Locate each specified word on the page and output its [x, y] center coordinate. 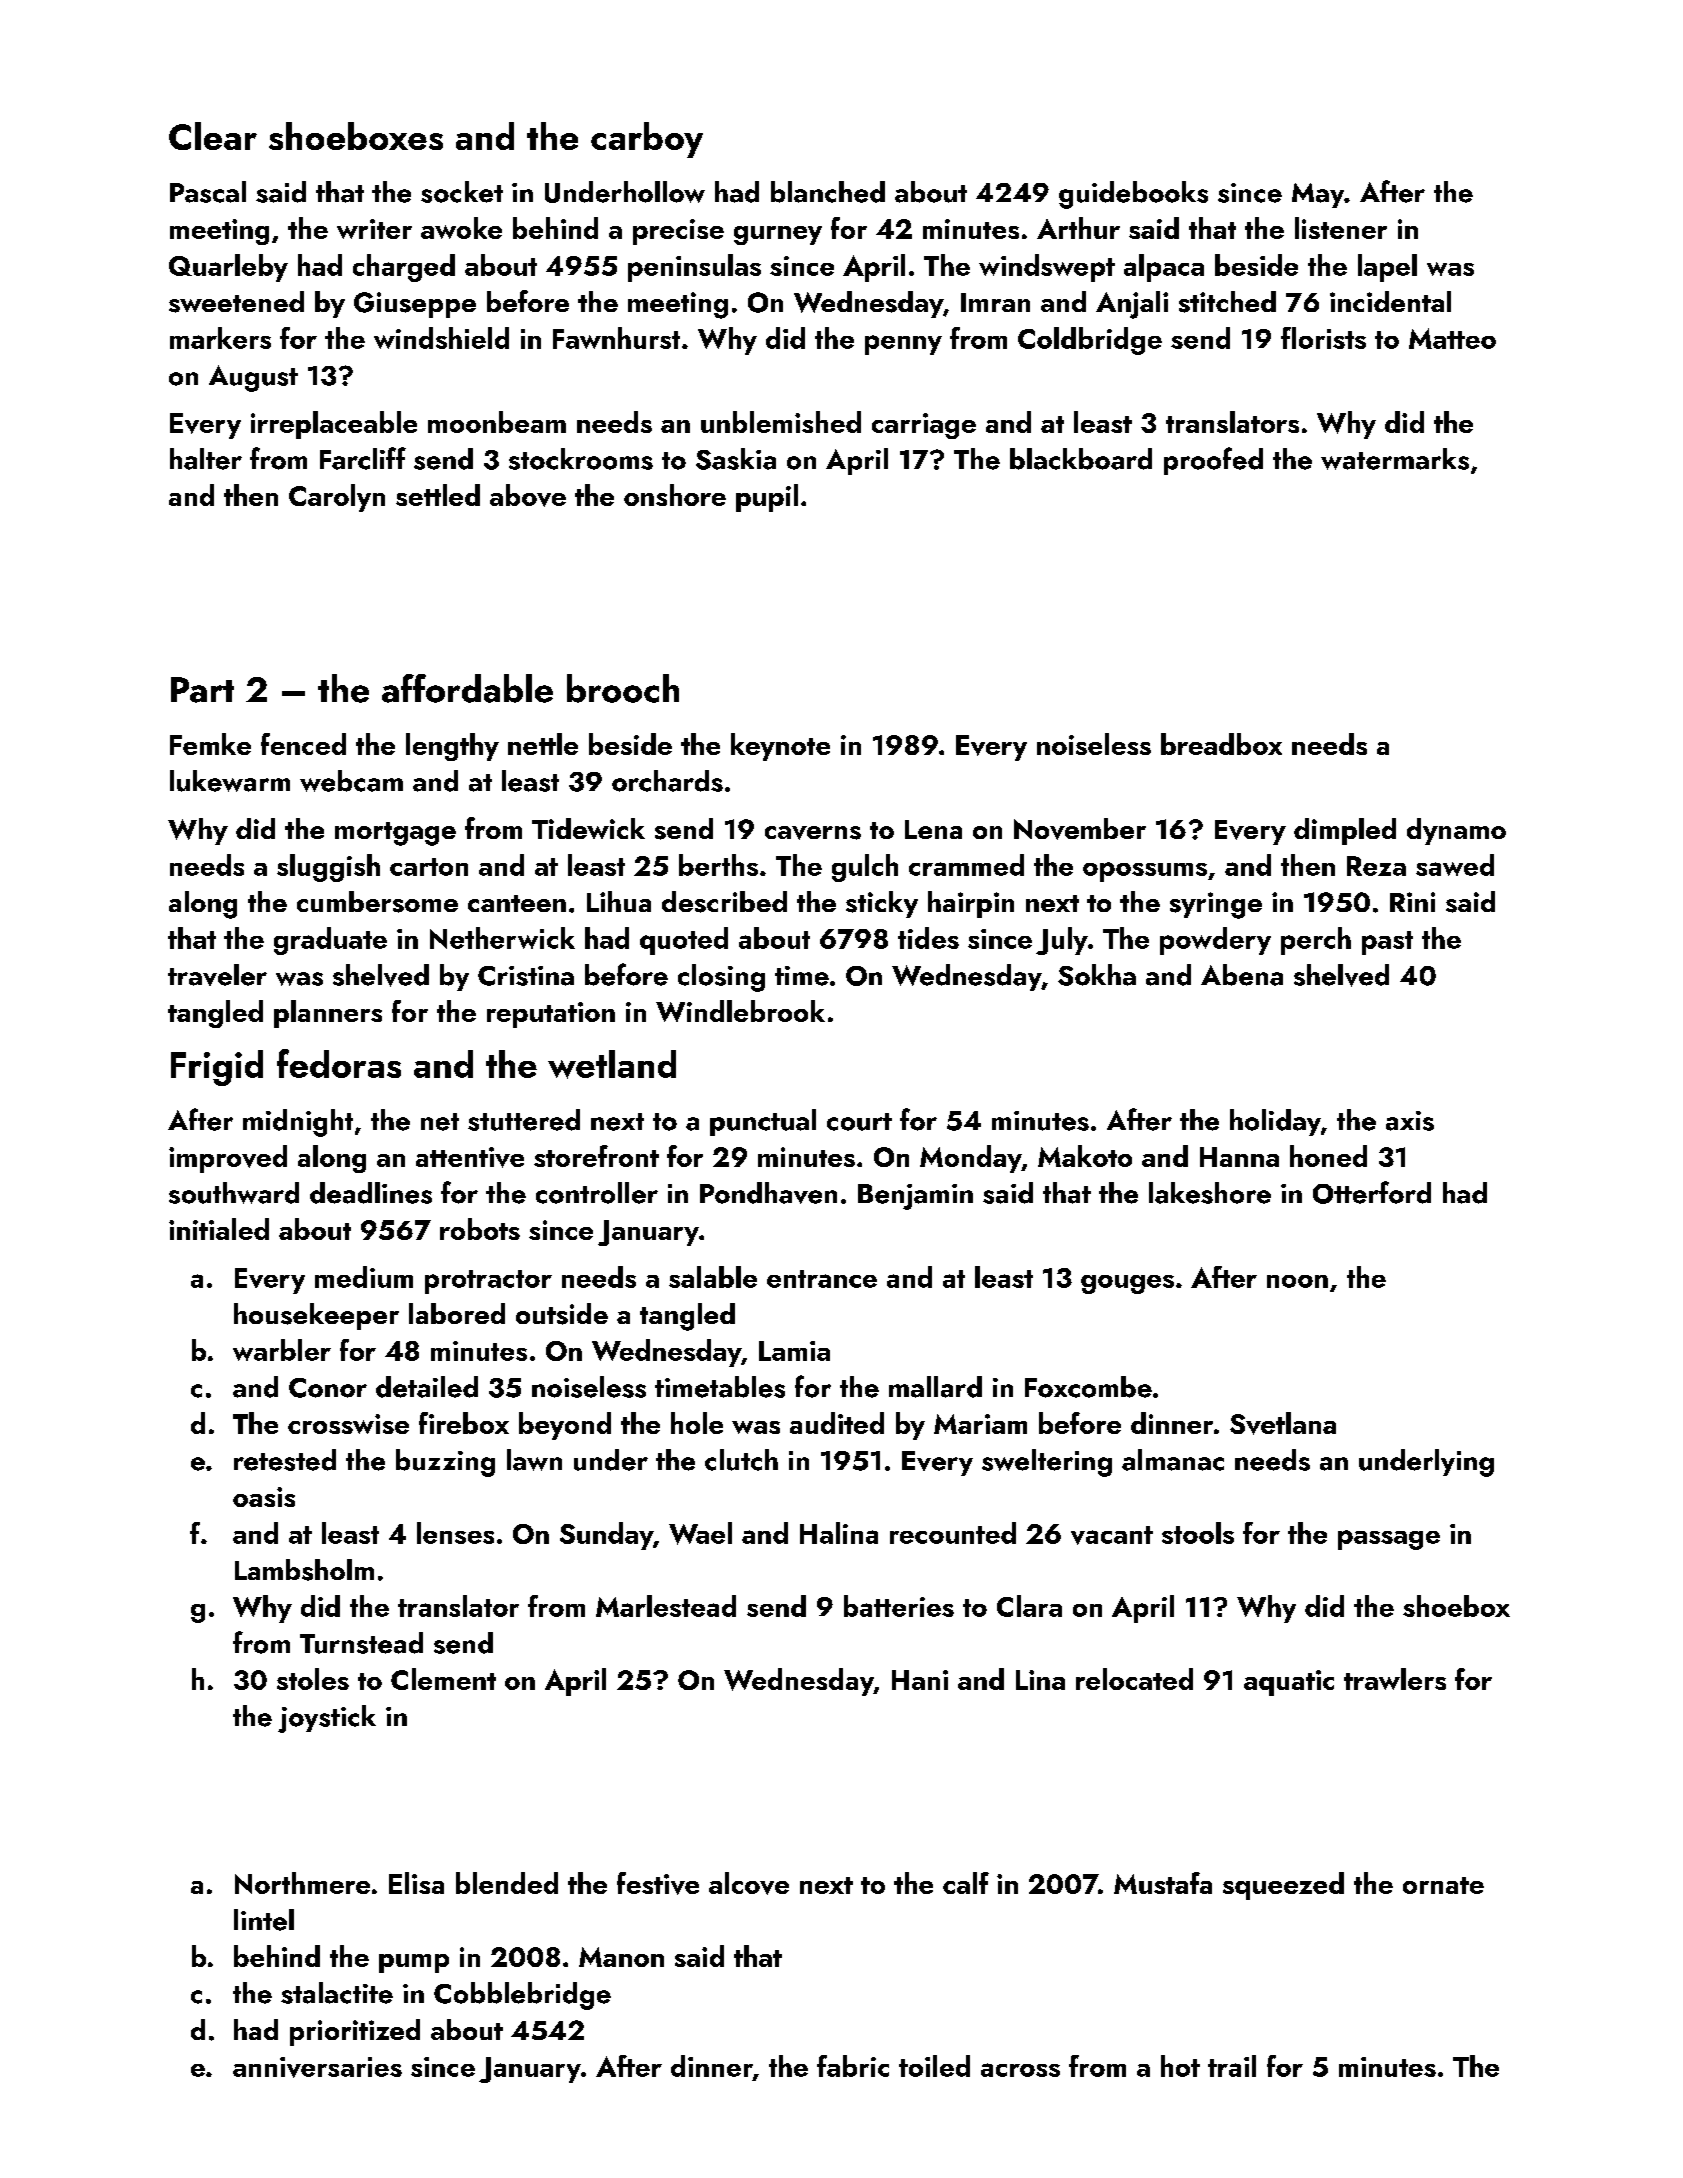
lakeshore [1210, 1193]
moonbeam [497, 422]
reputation [551, 1015]
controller [597, 1193]
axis [1410, 1121]
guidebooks [1133, 195]
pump [414, 1963]
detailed [427, 1387]
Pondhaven [768, 1193]
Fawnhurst [616, 338]
